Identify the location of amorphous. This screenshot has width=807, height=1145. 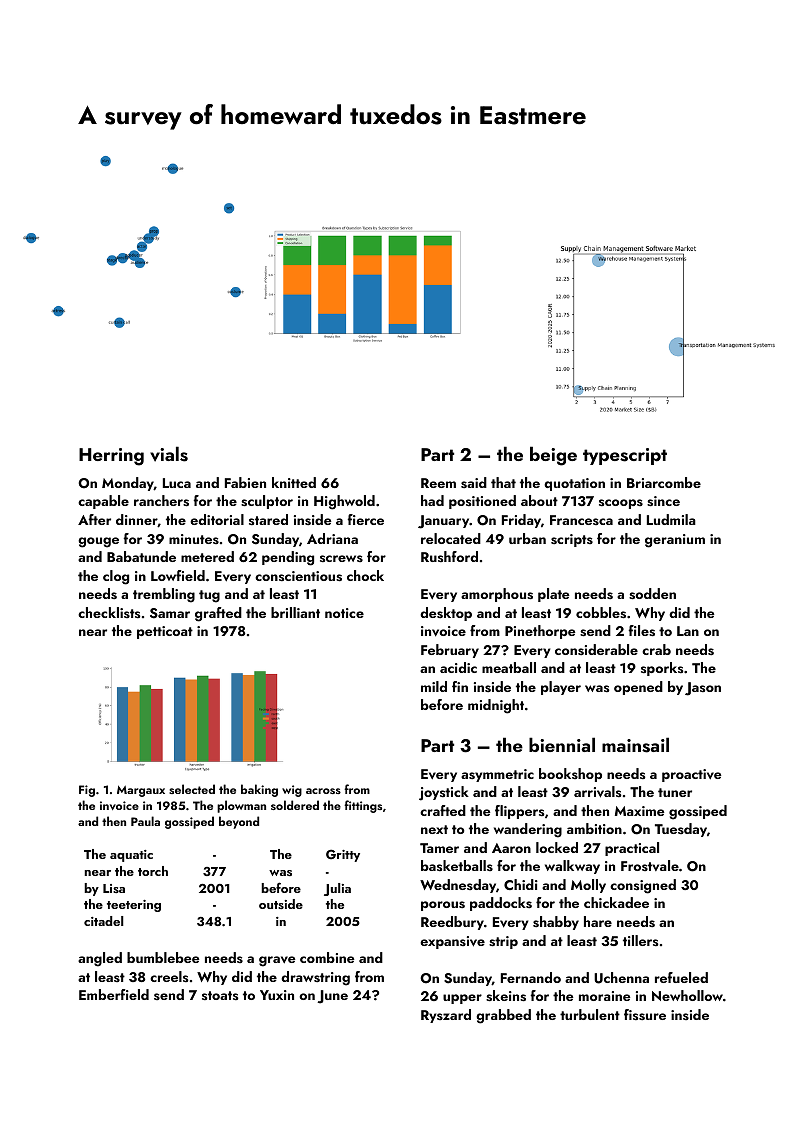
(497, 595).
